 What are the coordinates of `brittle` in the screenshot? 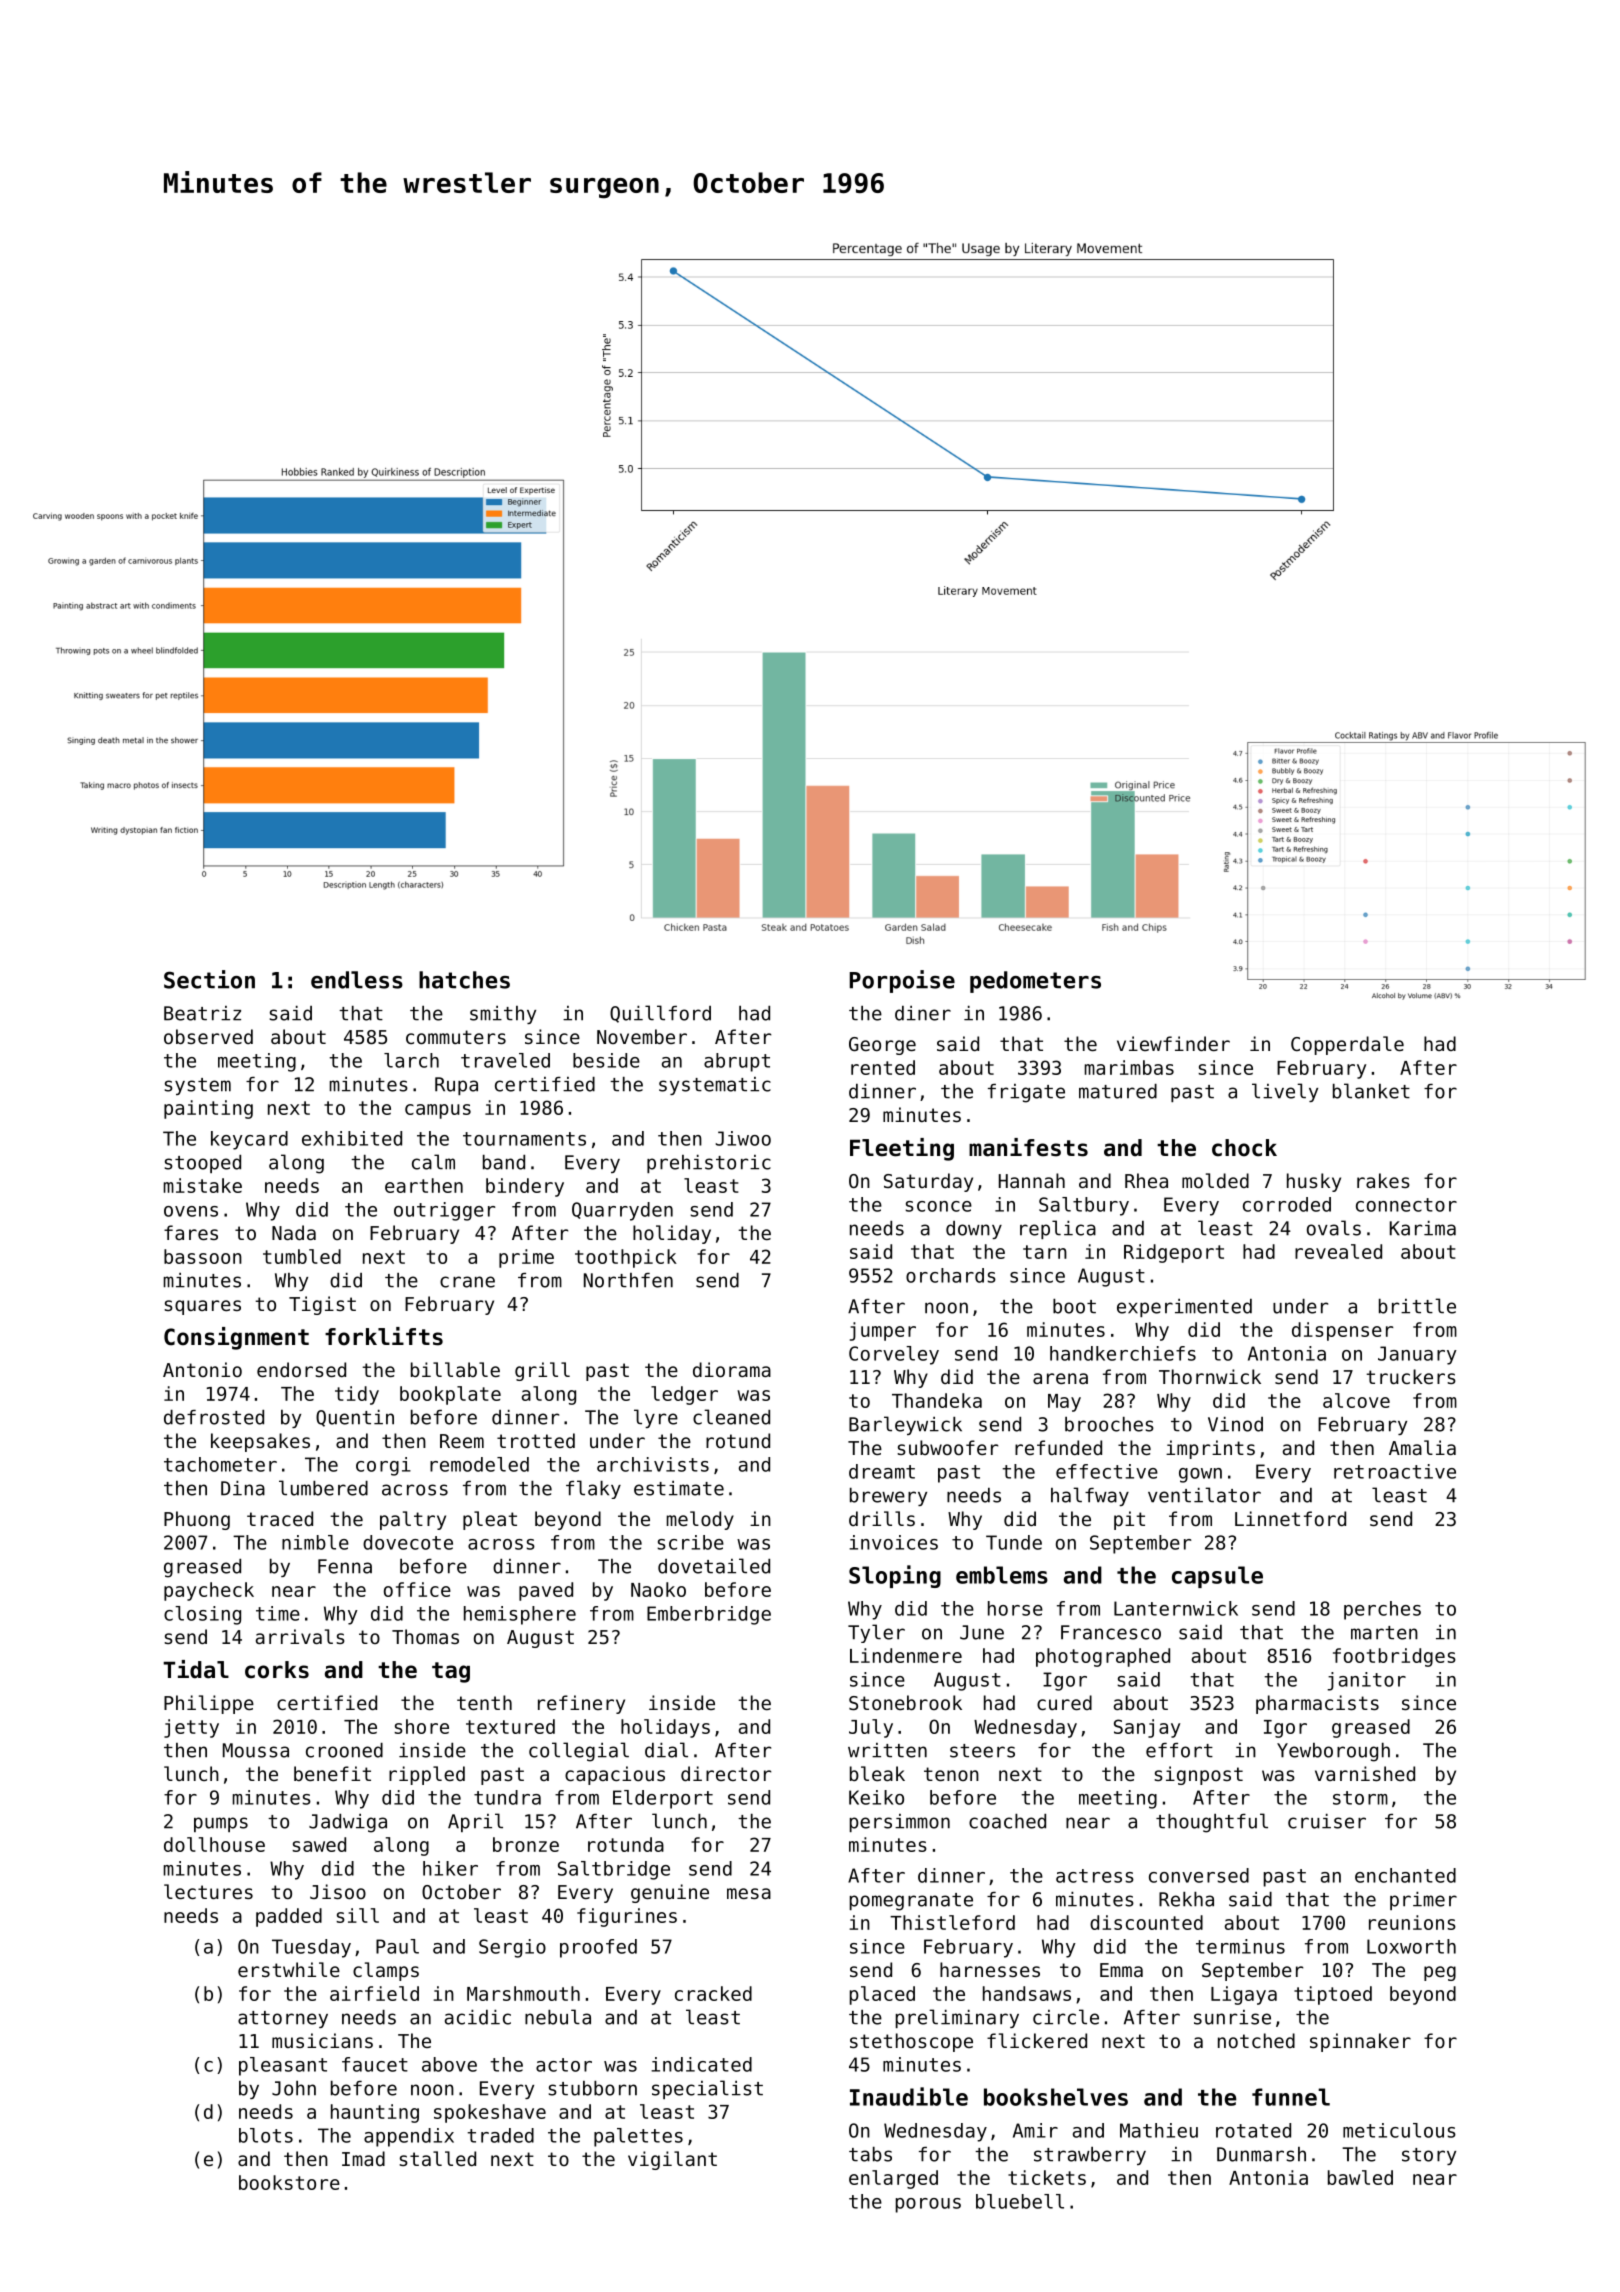 It's located at (1417, 1306).
